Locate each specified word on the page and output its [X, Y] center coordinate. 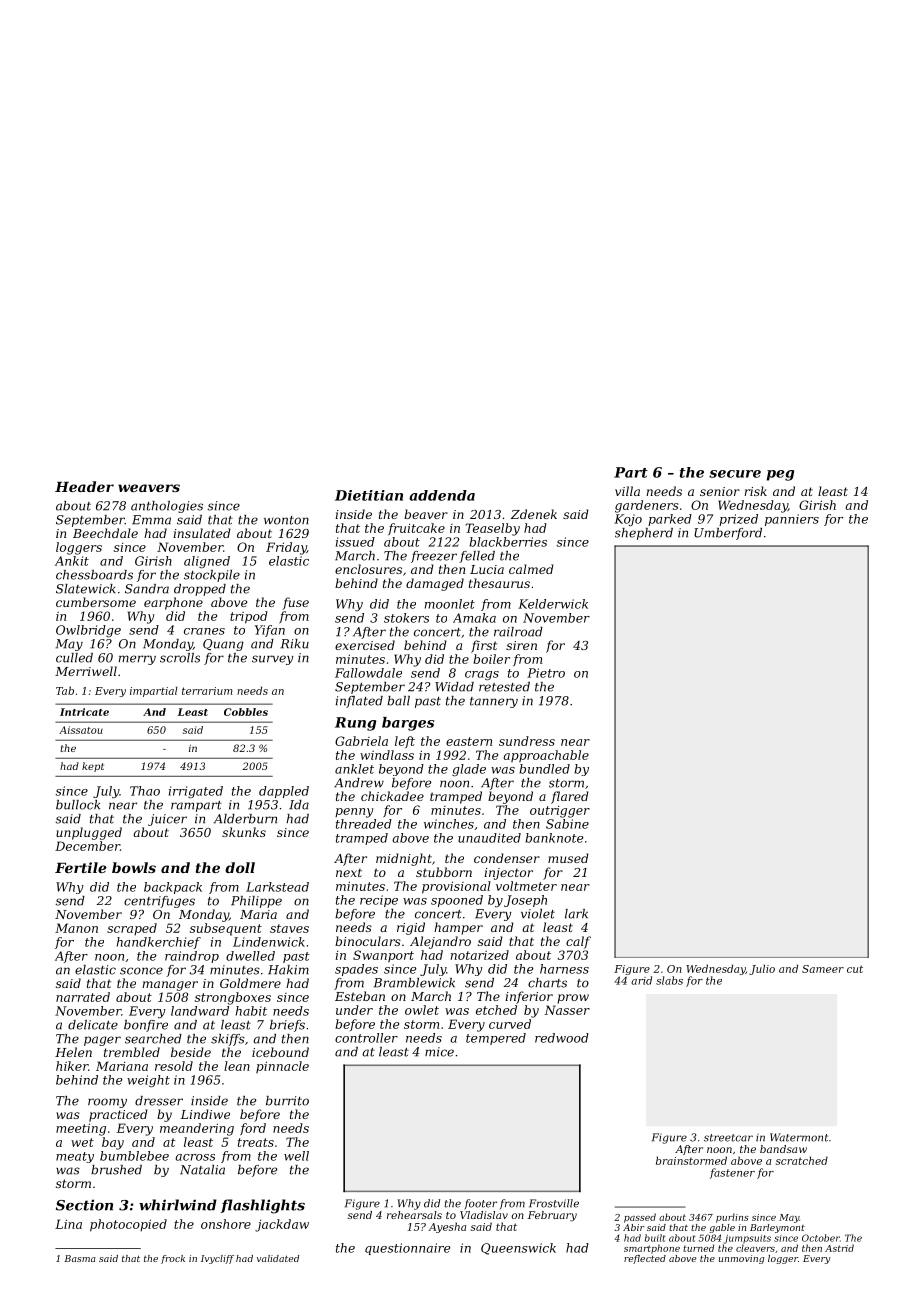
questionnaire [408, 1249]
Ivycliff [217, 1259]
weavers [149, 488]
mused [568, 858]
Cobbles [246, 712]
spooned [457, 901]
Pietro [546, 673]
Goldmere [250, 983]
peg [780, 475]
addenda [442, 495]
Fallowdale [368, 673]
